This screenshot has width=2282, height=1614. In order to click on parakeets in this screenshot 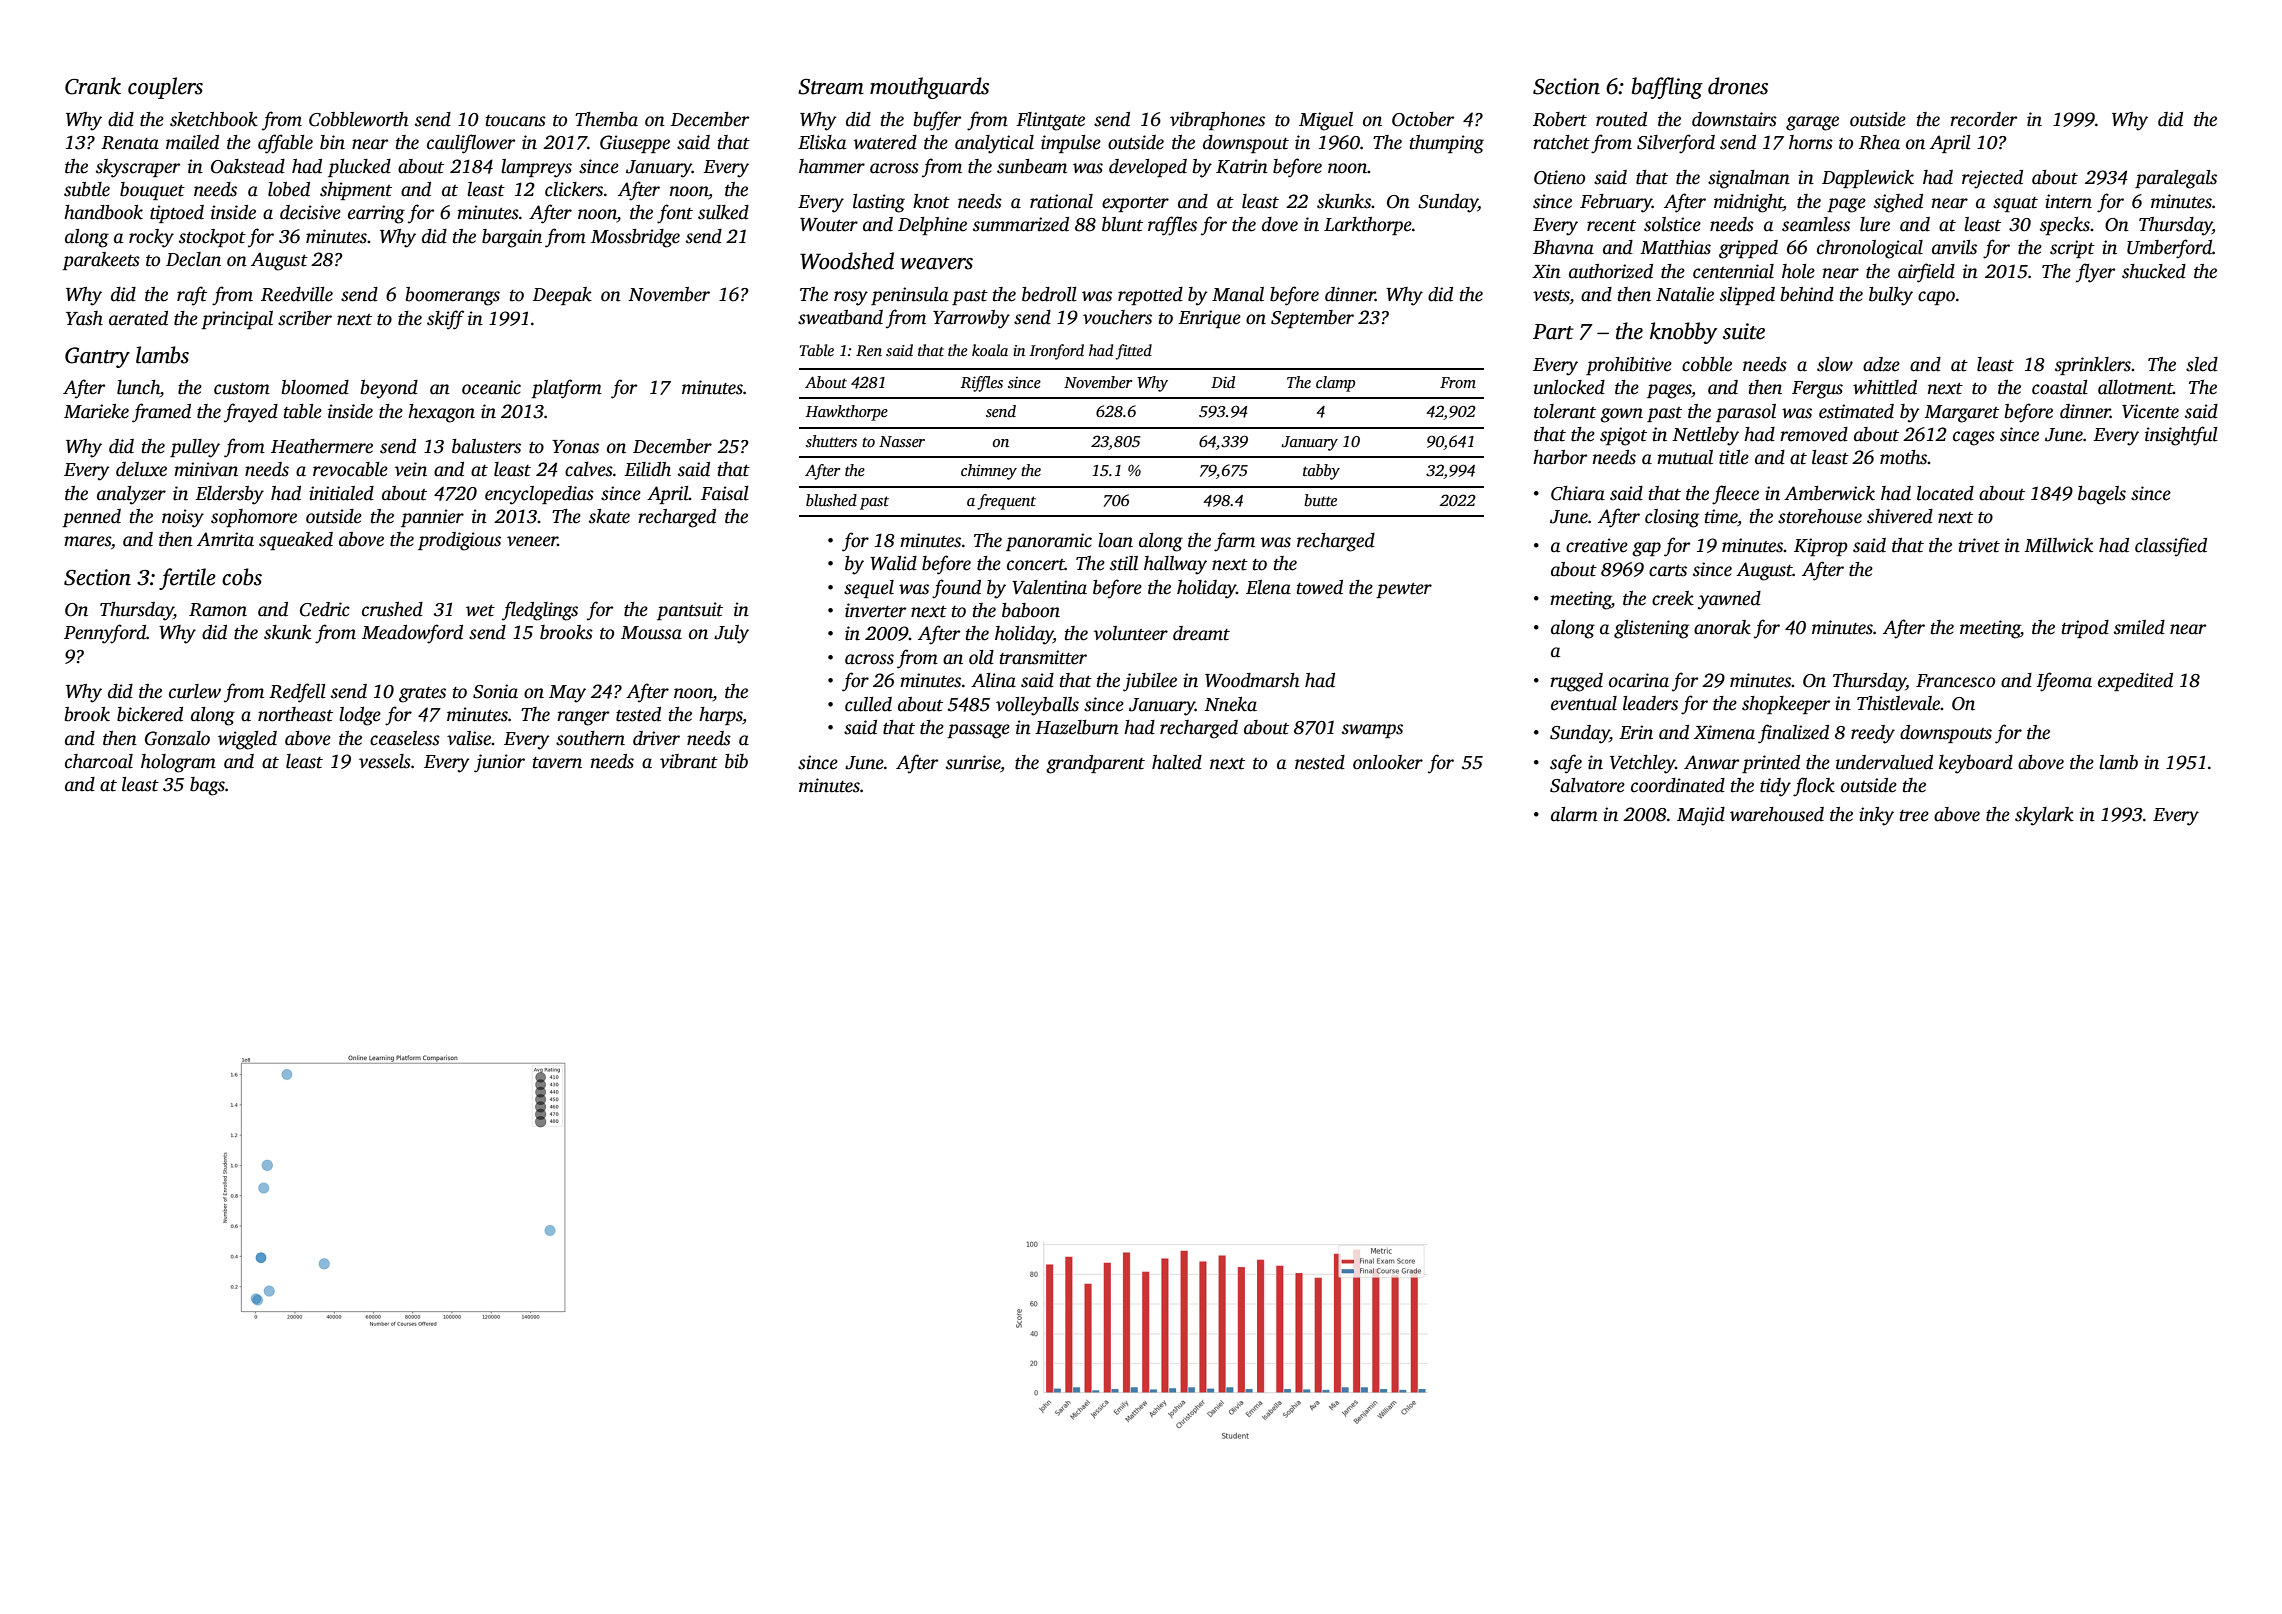, I will do `click(101, 261)`.
